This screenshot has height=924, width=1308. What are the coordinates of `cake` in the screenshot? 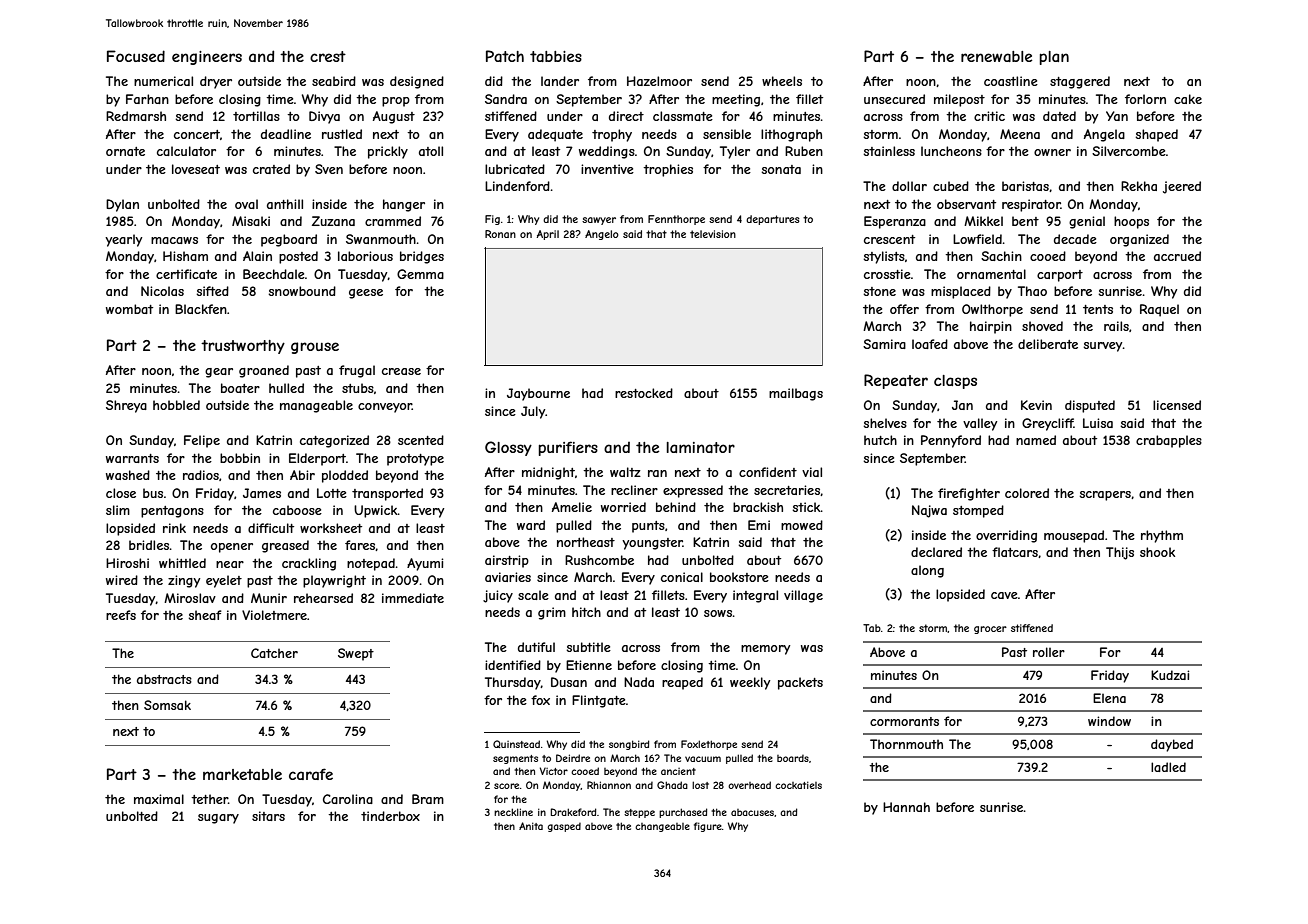 It's located at (1188, 99).
